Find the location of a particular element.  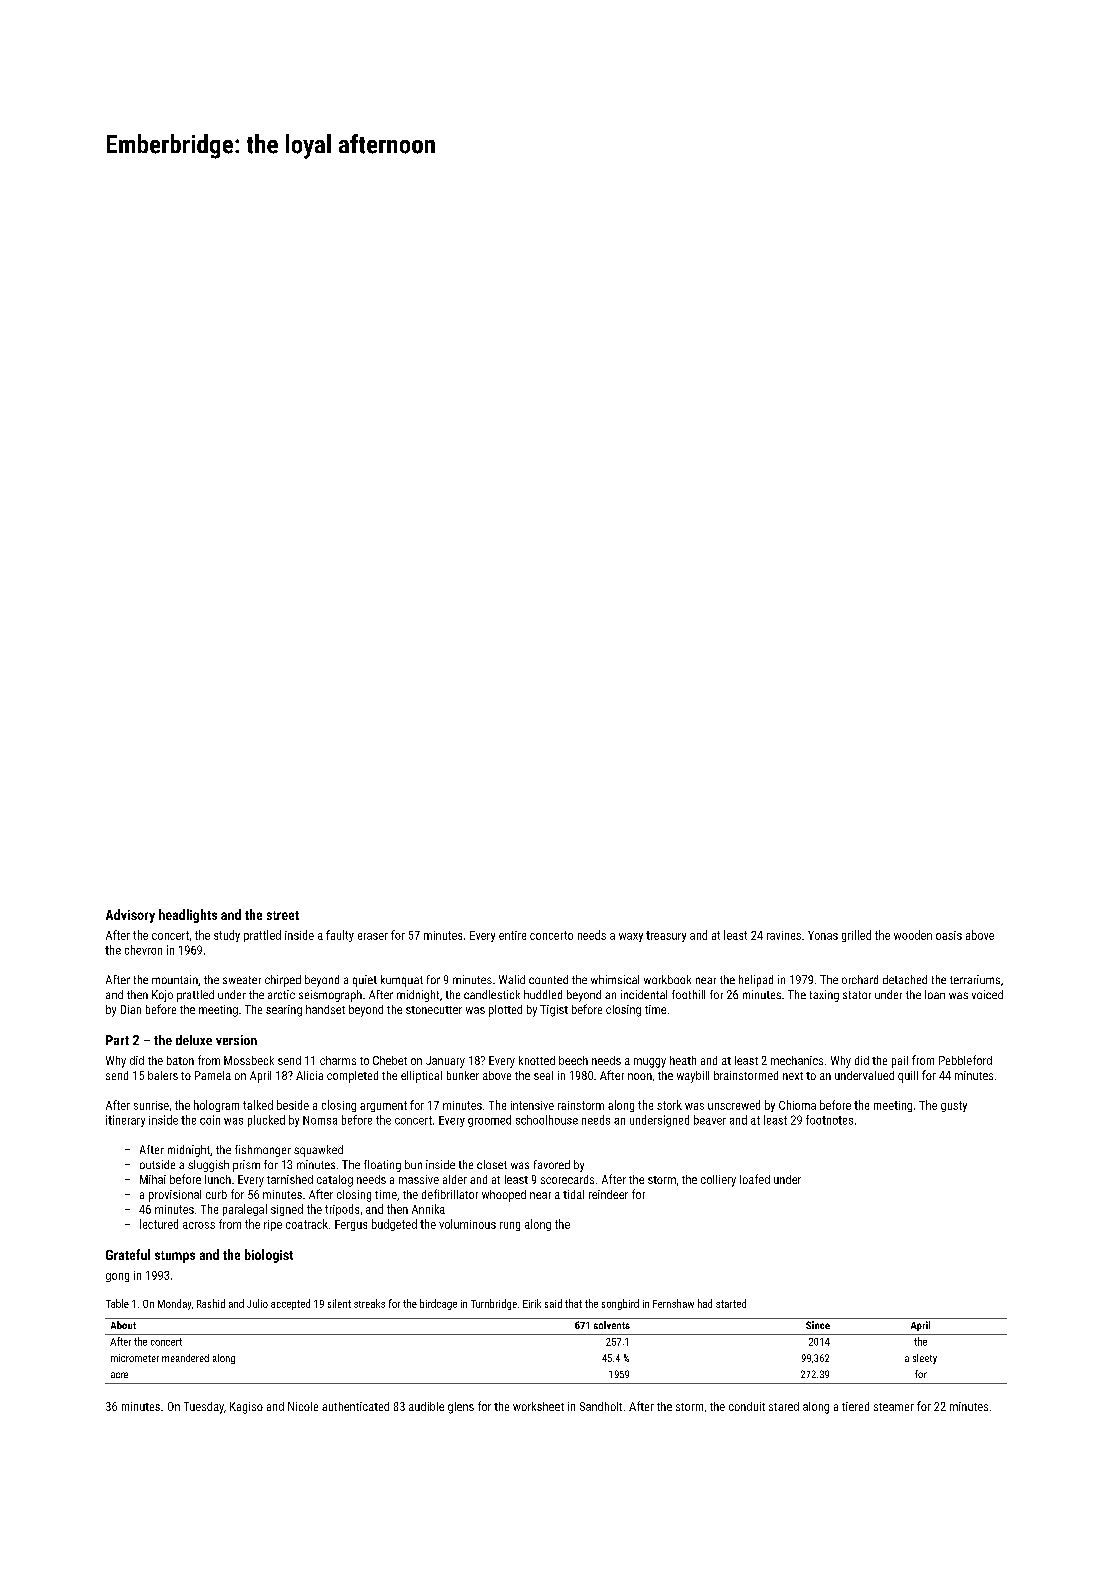

study is located at coordinates (227, 936).
